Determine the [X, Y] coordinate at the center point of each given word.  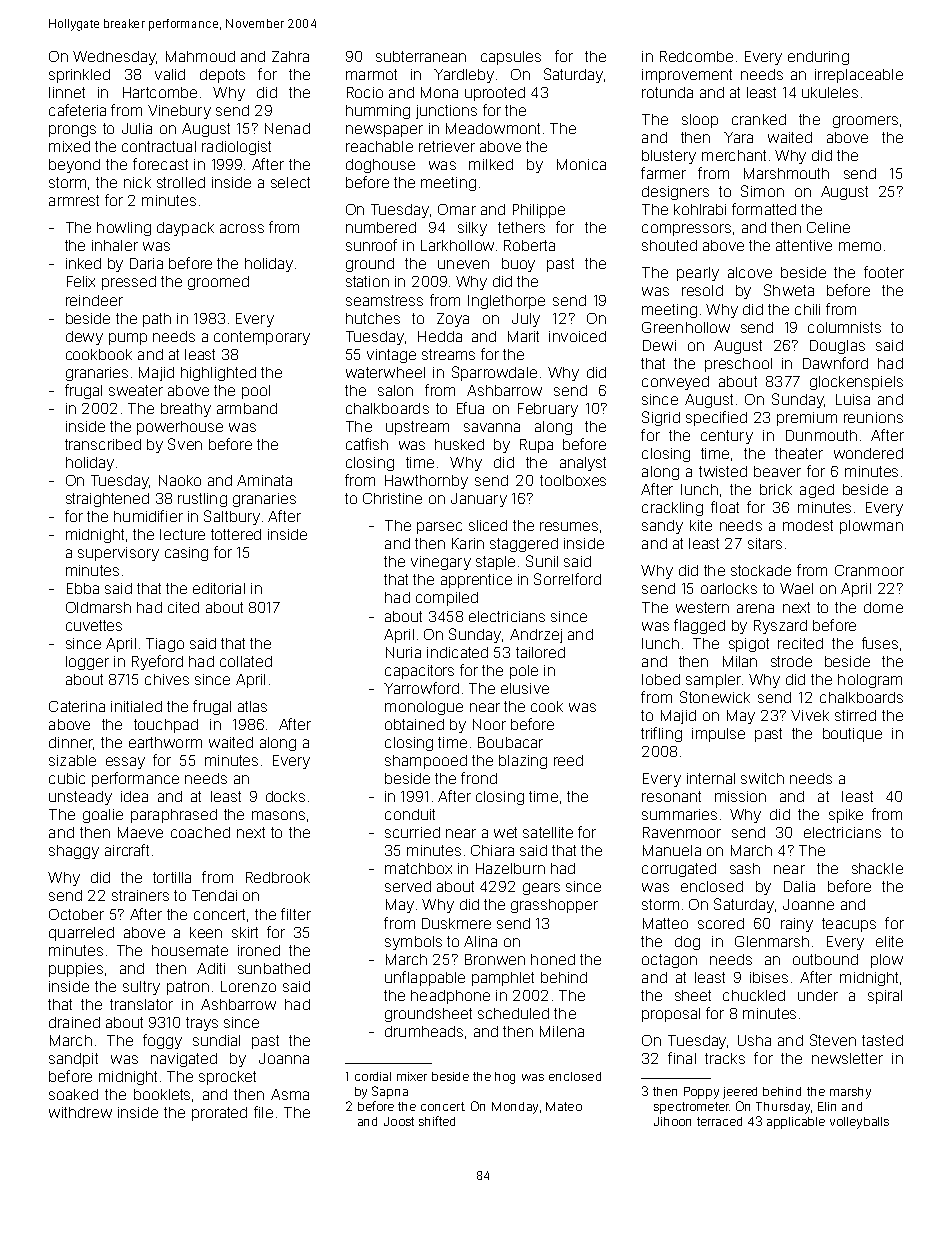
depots [222, 76]
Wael [796, 588]
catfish [367, 444]
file [263, 1112]
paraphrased [174, 816]
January [479, 500]
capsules [511, 58]
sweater [136, 390]
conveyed [675, 383]
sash [745, 868]
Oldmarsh [98, 607]
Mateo [564, 1106]
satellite [548, 832]
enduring [818, 58]
